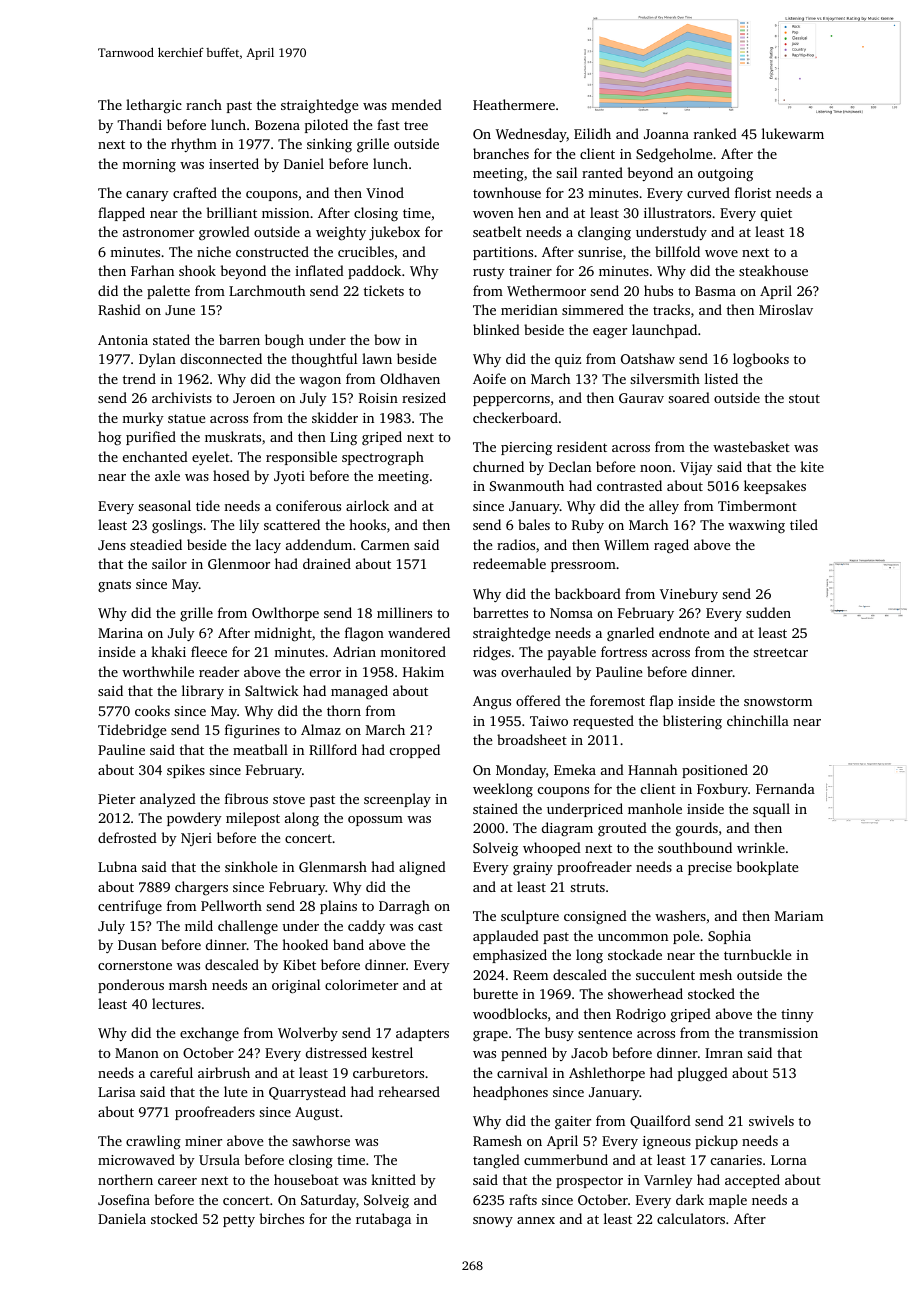  I want to click on Quailford, so click(660, 1122).
